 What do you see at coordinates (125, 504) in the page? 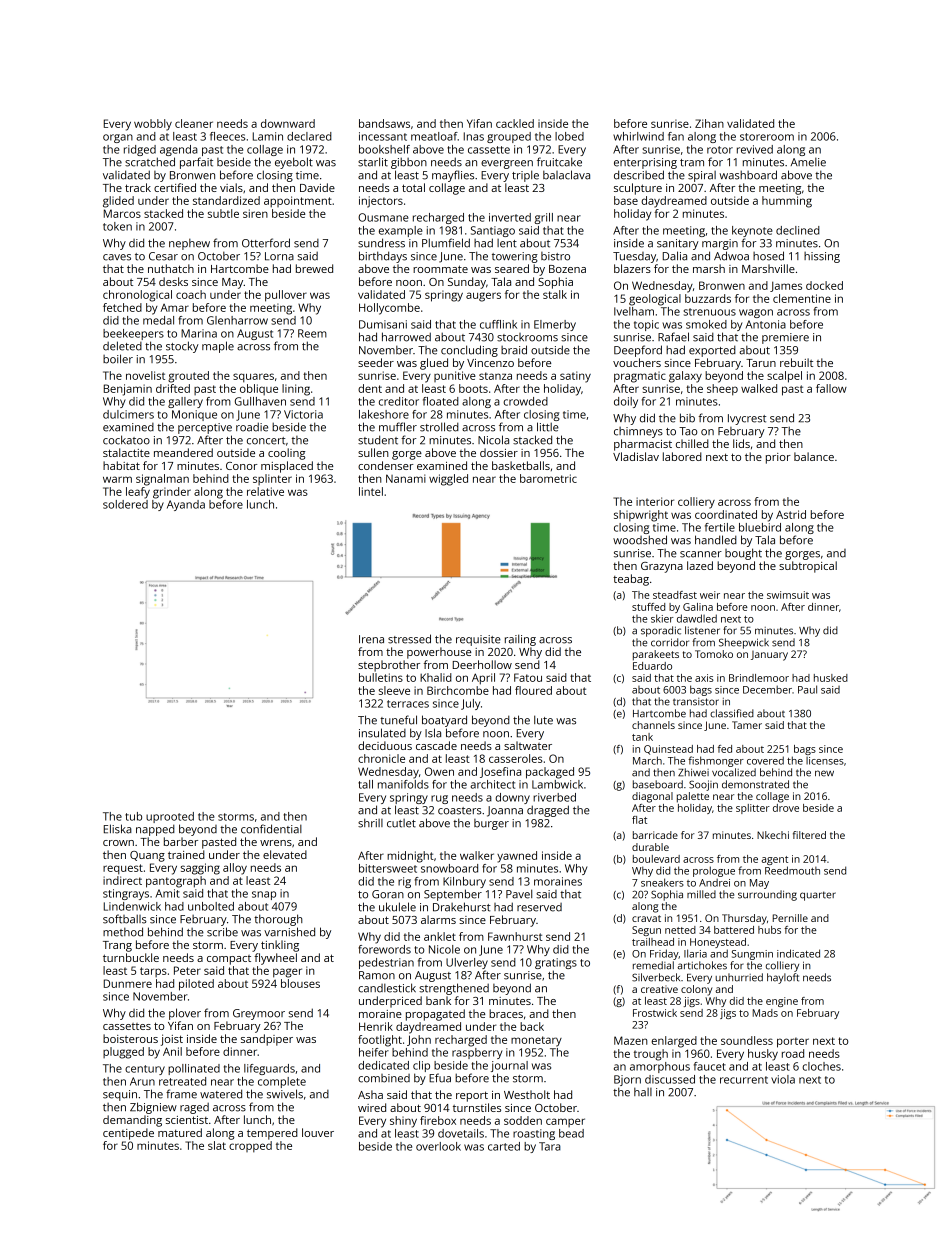
I see `soldered` at bounding box center [125, 504].
